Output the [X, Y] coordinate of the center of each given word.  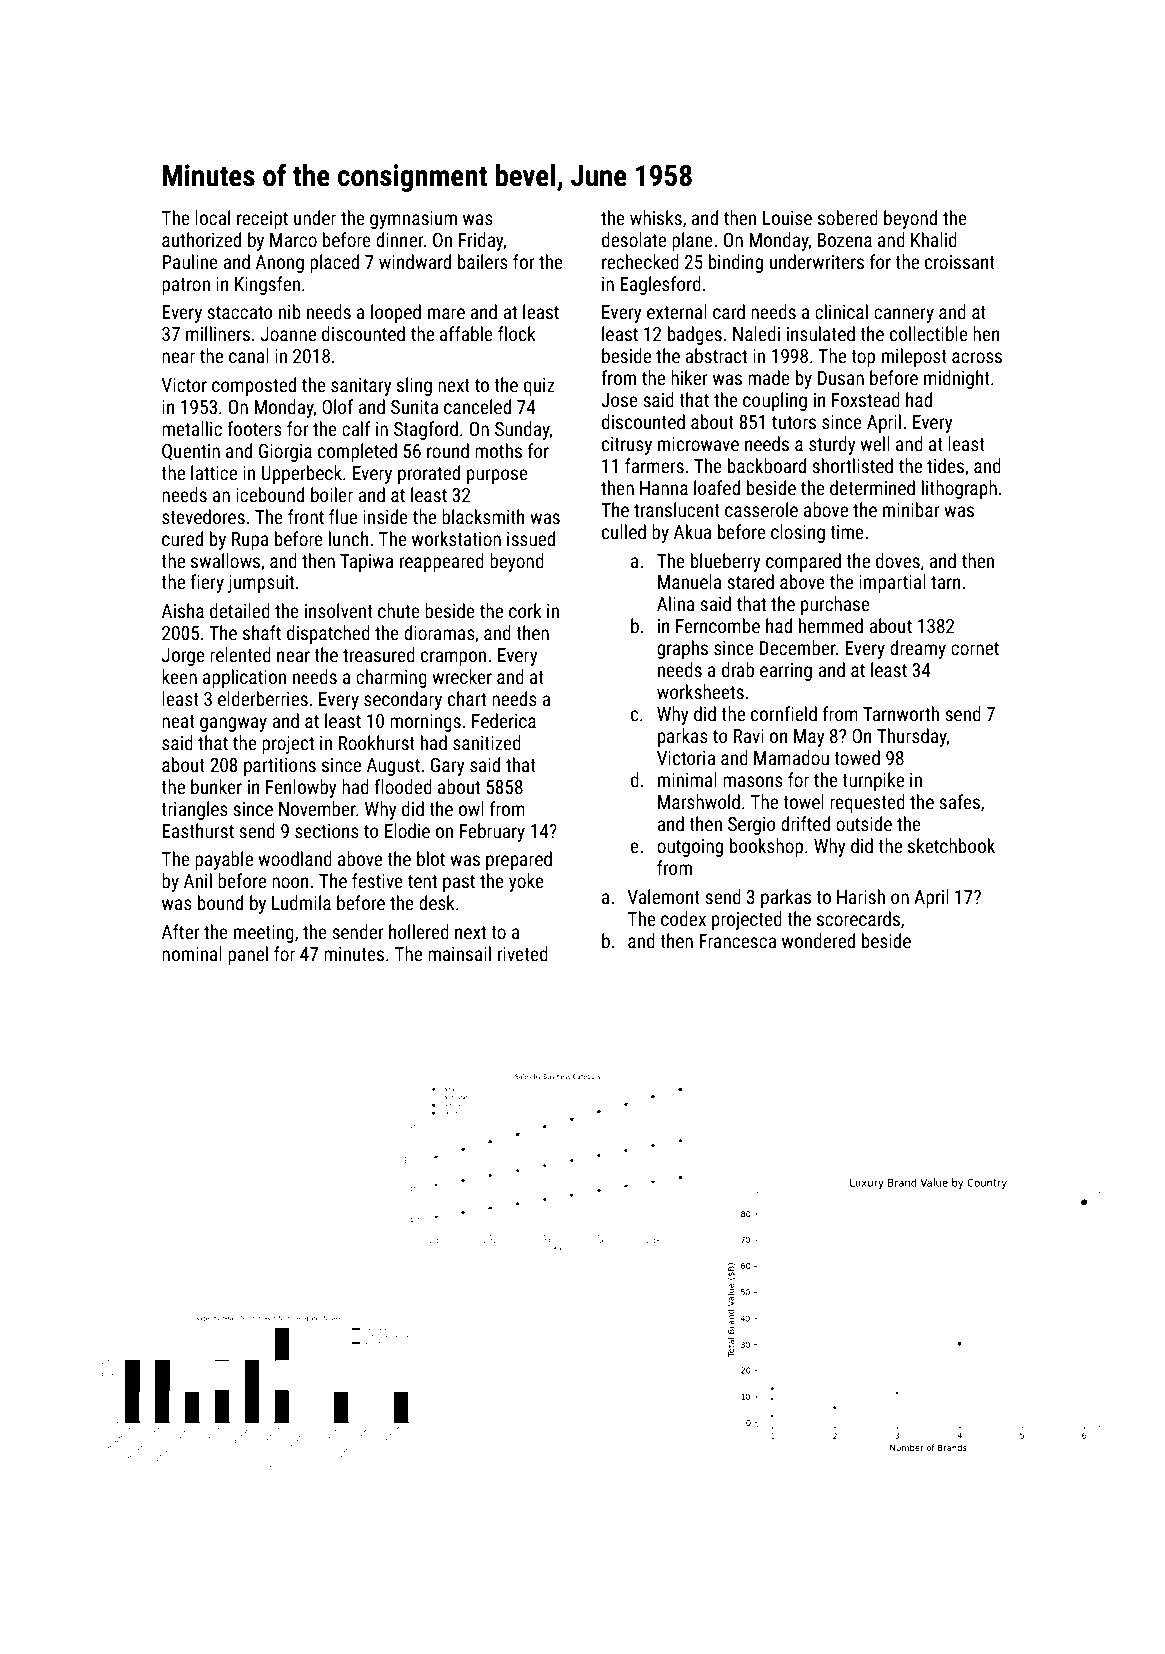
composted [254, 386]
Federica [504, 720]
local [212, 217]
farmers [654, 465]
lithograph [959, 489]
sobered [848, 217]
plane [692, 241]
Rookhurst [376, 742]
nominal [192, 953]
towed [857, 757]
